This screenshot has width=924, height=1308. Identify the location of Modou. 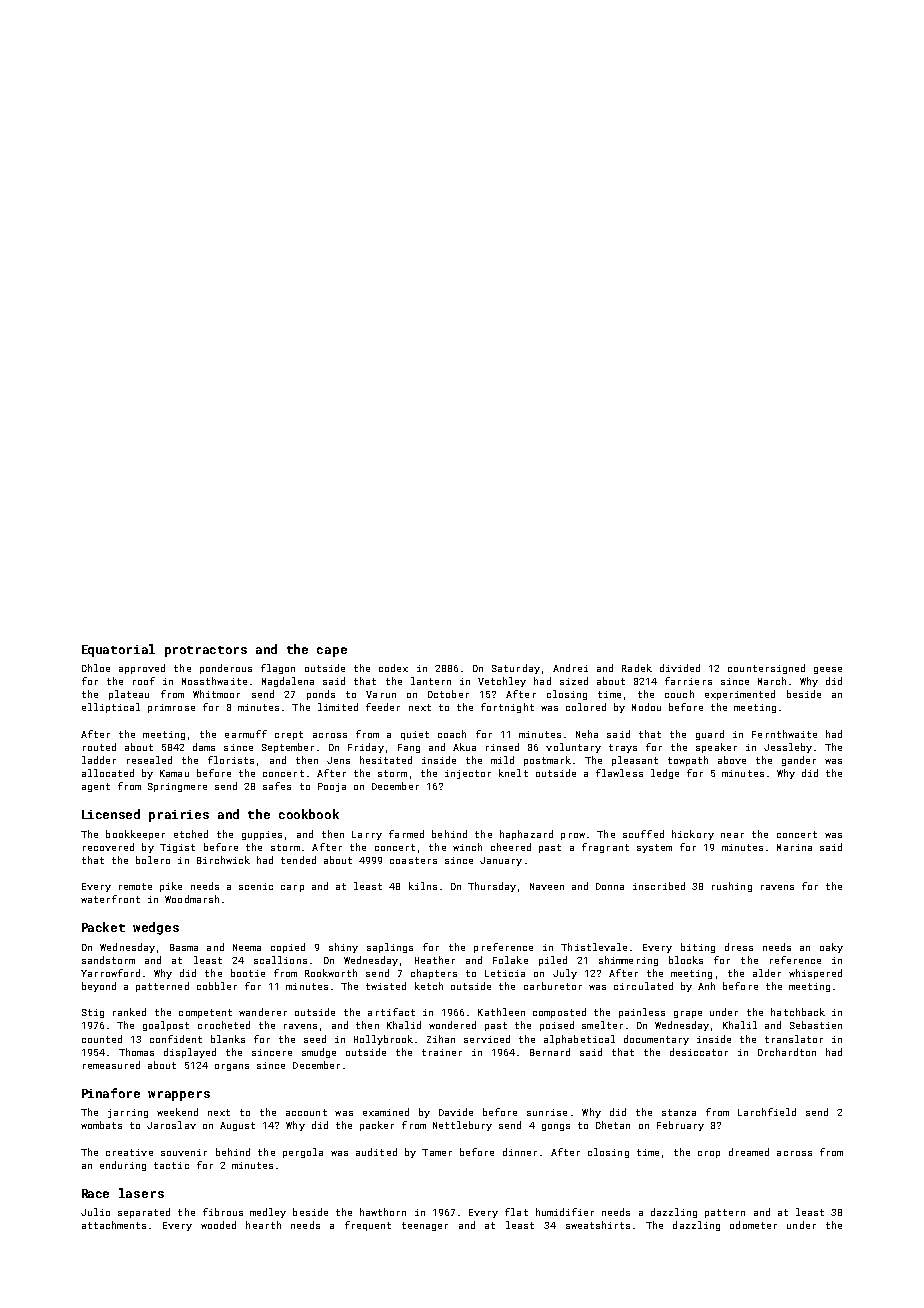
(646, 707).
